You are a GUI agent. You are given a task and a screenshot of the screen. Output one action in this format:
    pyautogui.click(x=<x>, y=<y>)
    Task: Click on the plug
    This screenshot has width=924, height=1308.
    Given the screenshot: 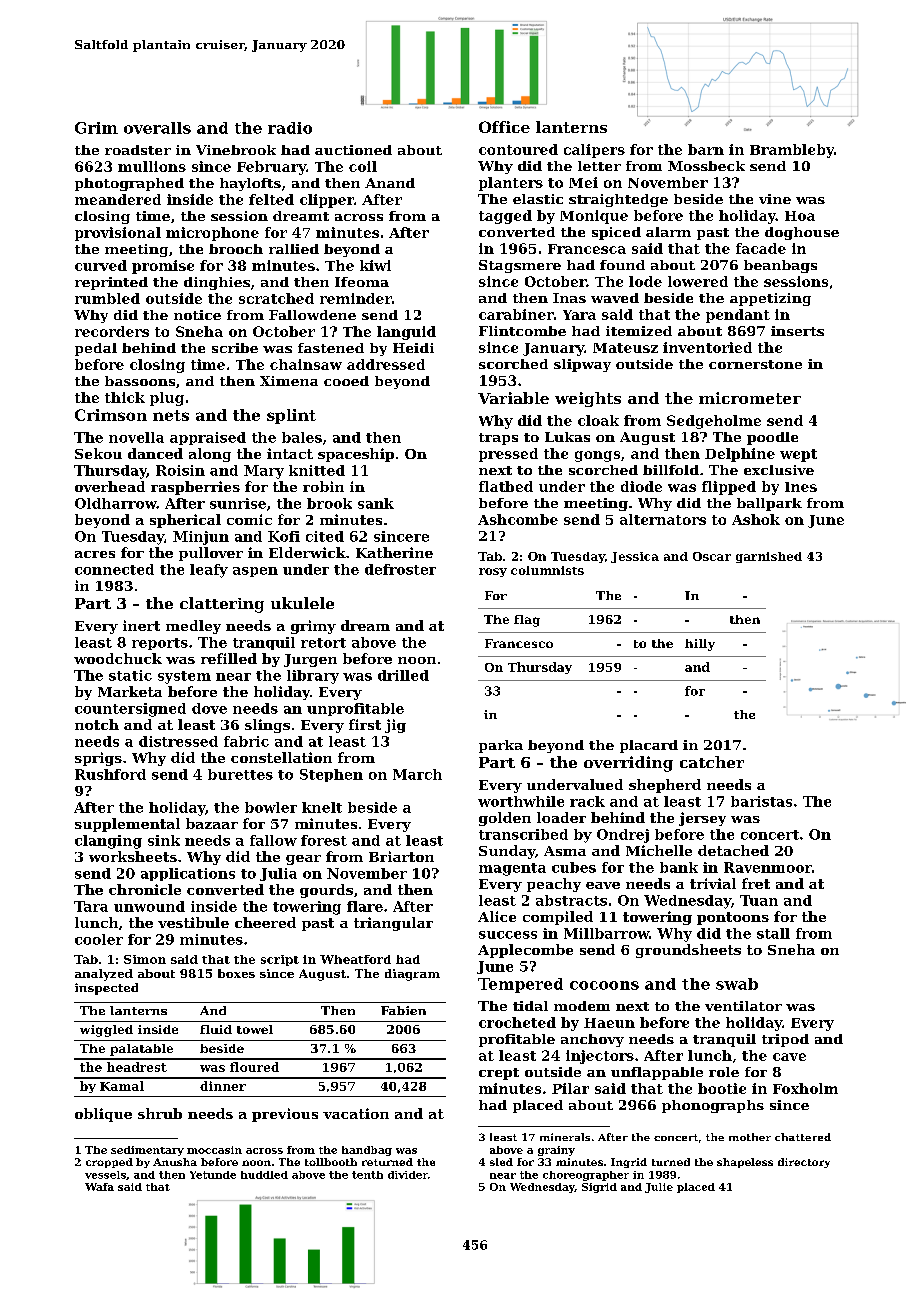 What is the action you would take?
    pyautogui.click(x=167, y=399)
